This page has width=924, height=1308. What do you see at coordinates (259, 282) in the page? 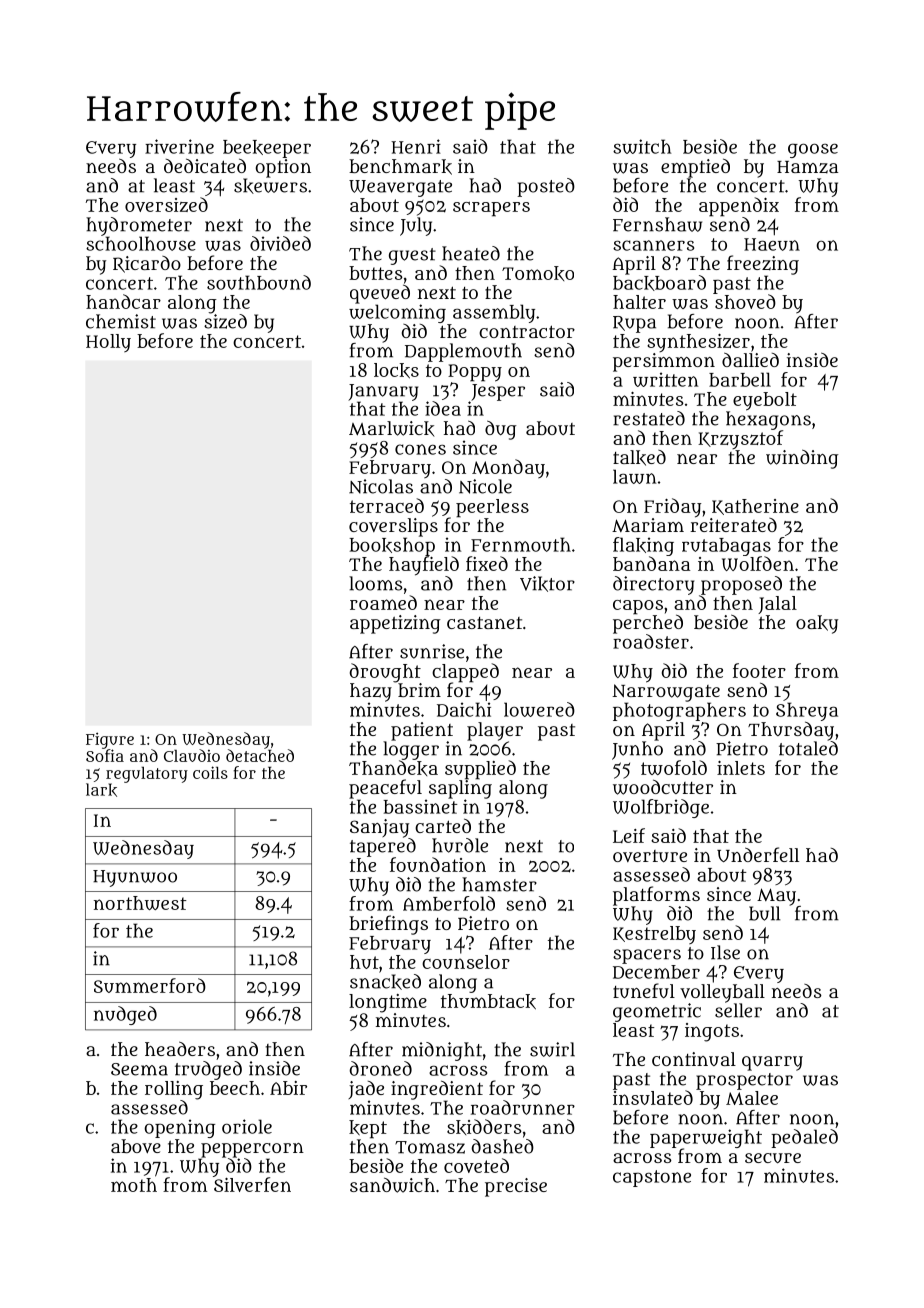
I see `southbound` at bounding box center [259, 282].
